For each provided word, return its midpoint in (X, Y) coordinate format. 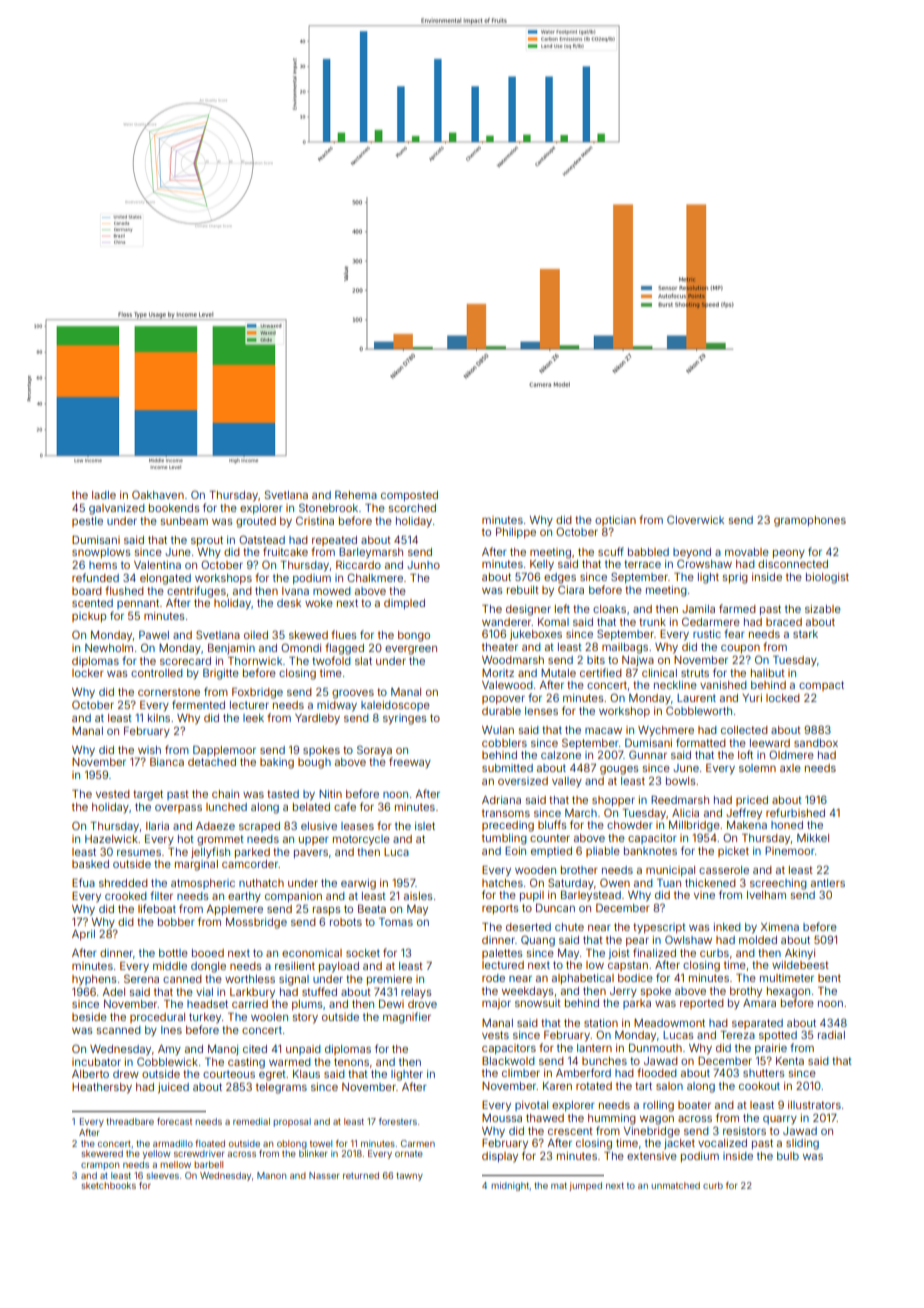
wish (149, 750)
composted (409, 496)
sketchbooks (108, 1185)
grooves (353, 694)
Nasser (324, 1175)
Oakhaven (158, 494)
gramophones (810, 521)
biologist (827, 578)
